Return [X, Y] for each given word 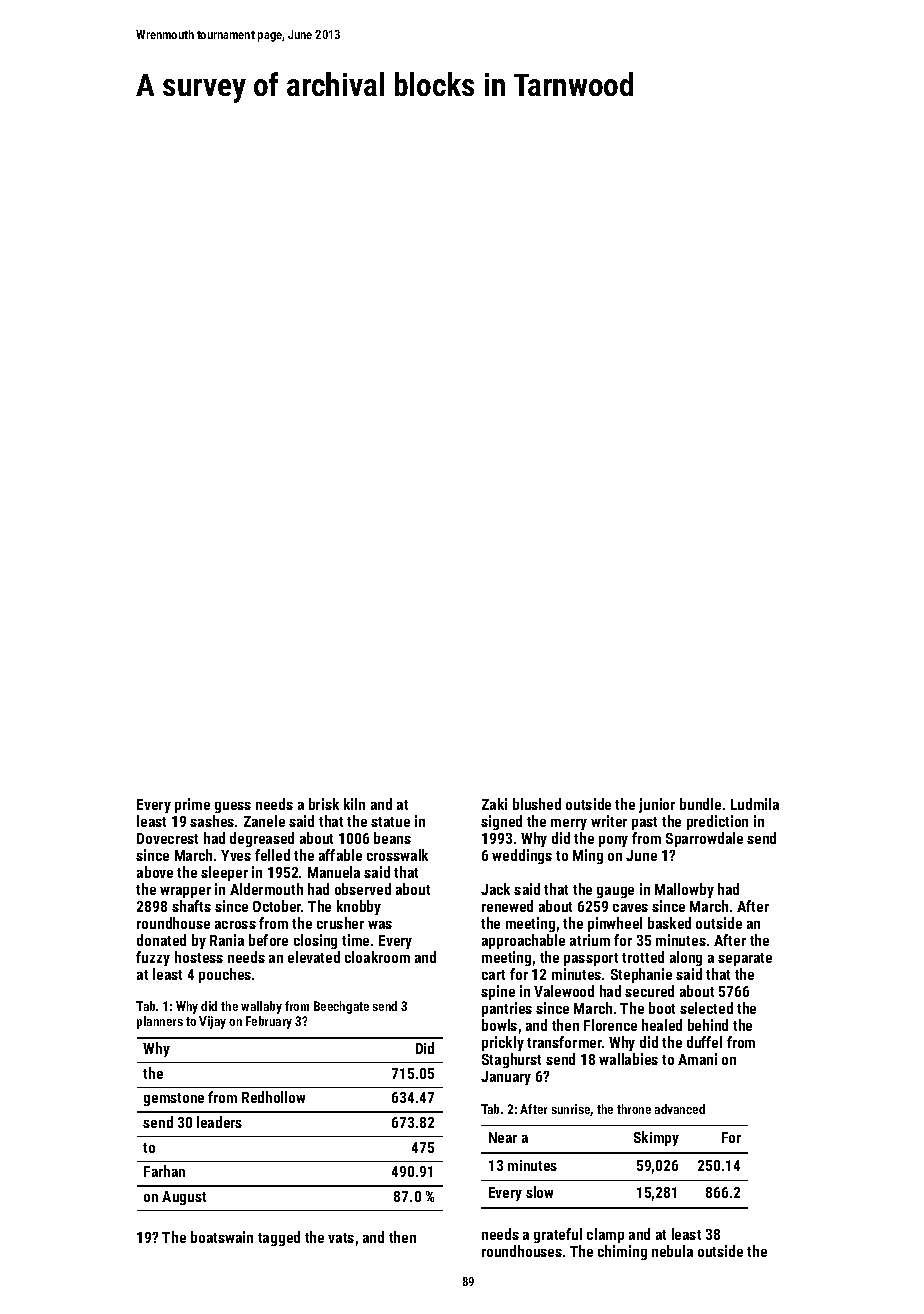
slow [539, 1192]
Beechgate [341, 1007]
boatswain [222, 1237]
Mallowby [684, 890]
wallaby [261, 1007]
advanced [680, 1109]
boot [662, 1008]
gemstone [174, 1099]
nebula [672, 1251]
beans [392, 838]
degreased [262, 839]
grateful [558, 1235]
